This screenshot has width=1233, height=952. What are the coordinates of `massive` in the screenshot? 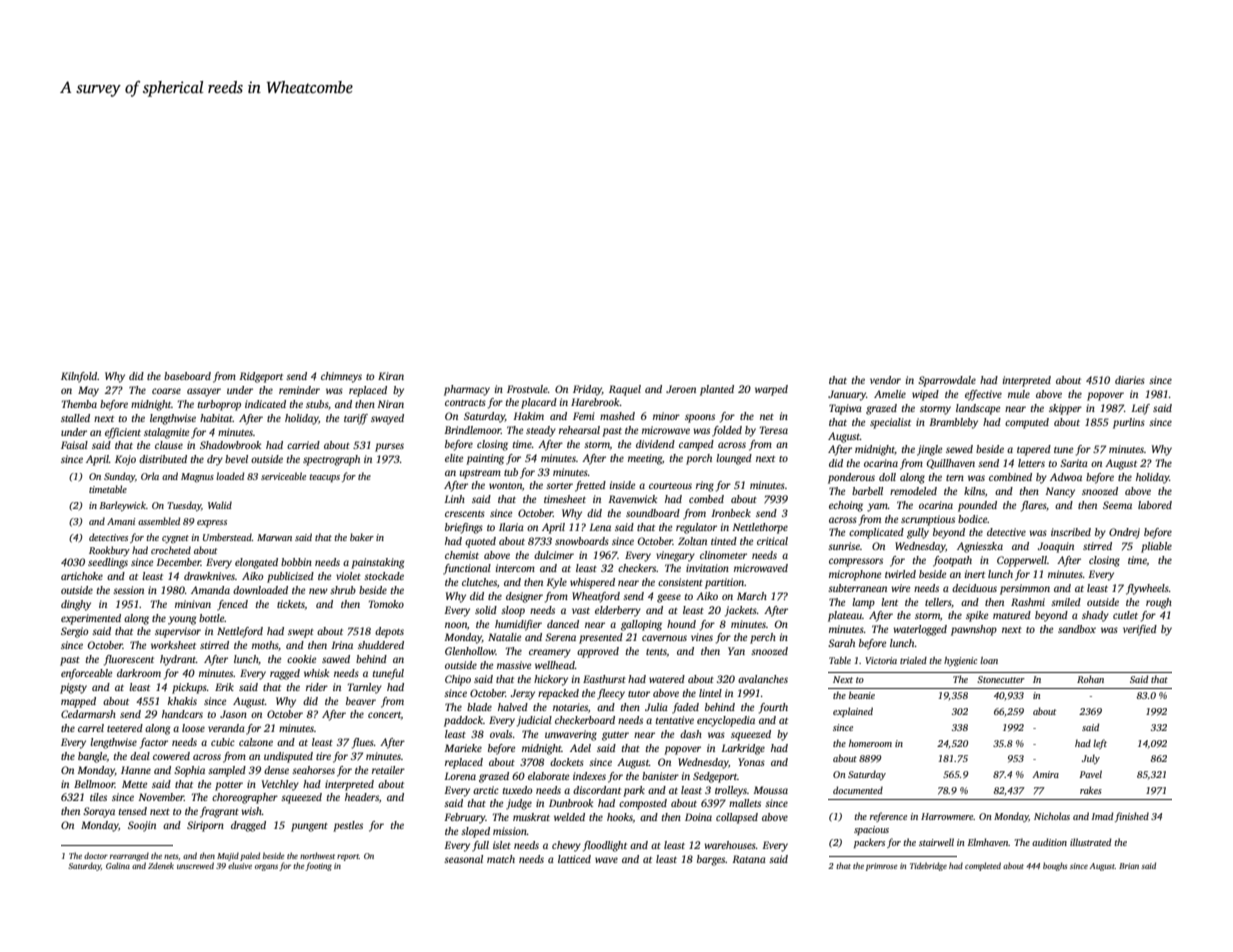 It's located at (514, 665).
